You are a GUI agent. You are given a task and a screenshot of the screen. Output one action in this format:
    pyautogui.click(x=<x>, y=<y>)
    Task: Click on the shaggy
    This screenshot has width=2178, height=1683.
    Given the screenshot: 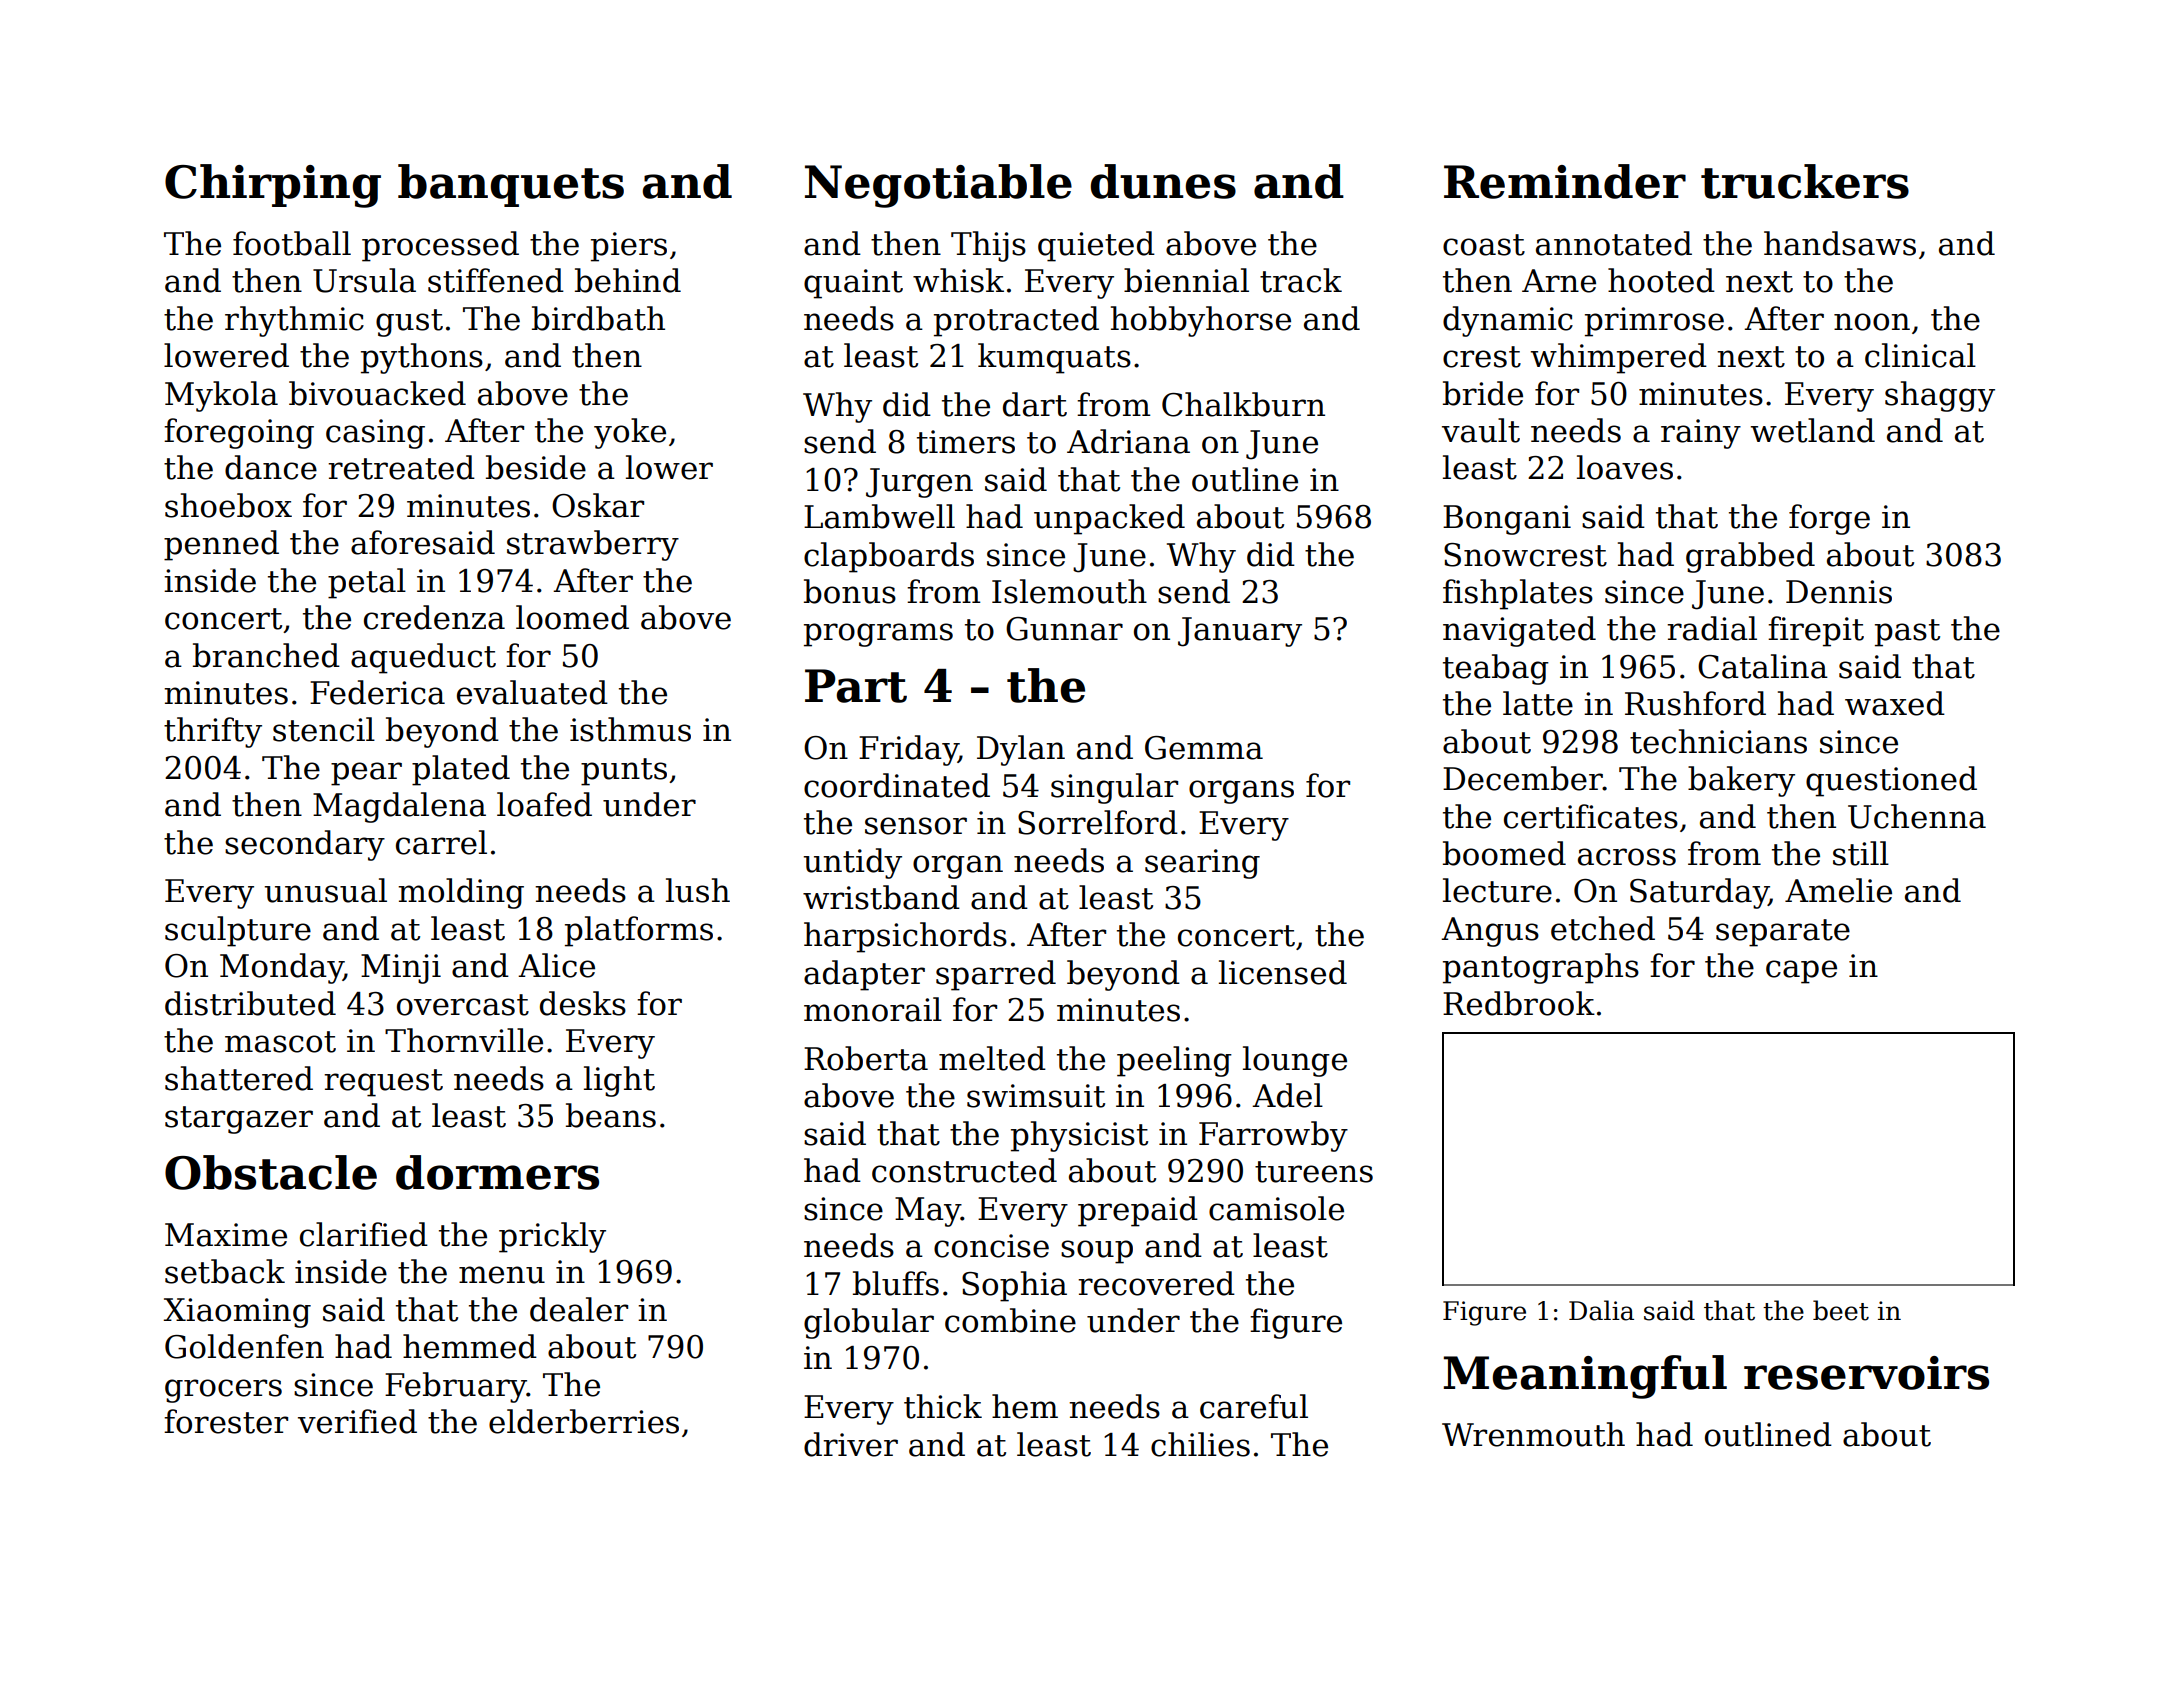 What is the action you would take?
    pyautogui.click(x=1940, y=396)
